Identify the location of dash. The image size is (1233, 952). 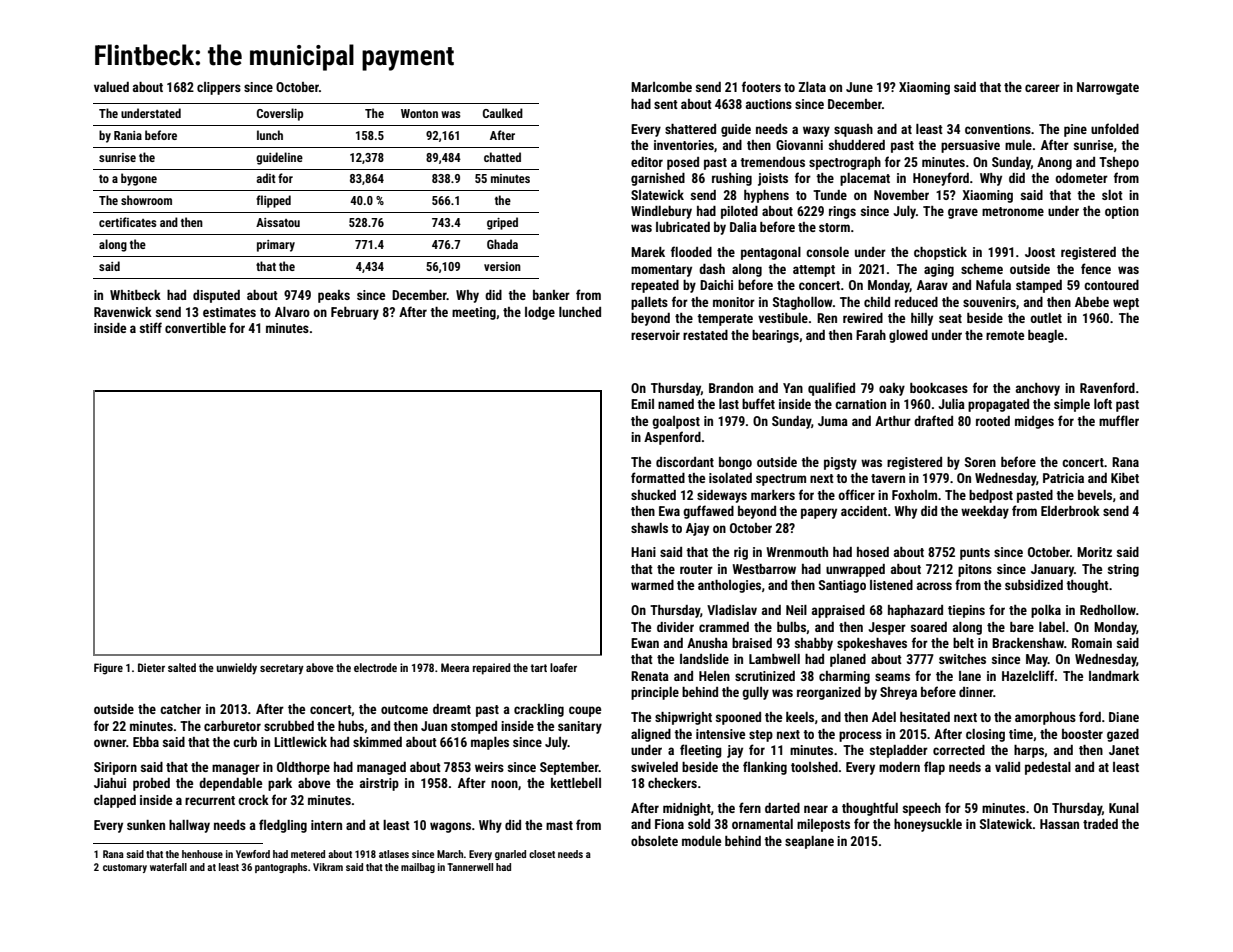
(712, 269).
